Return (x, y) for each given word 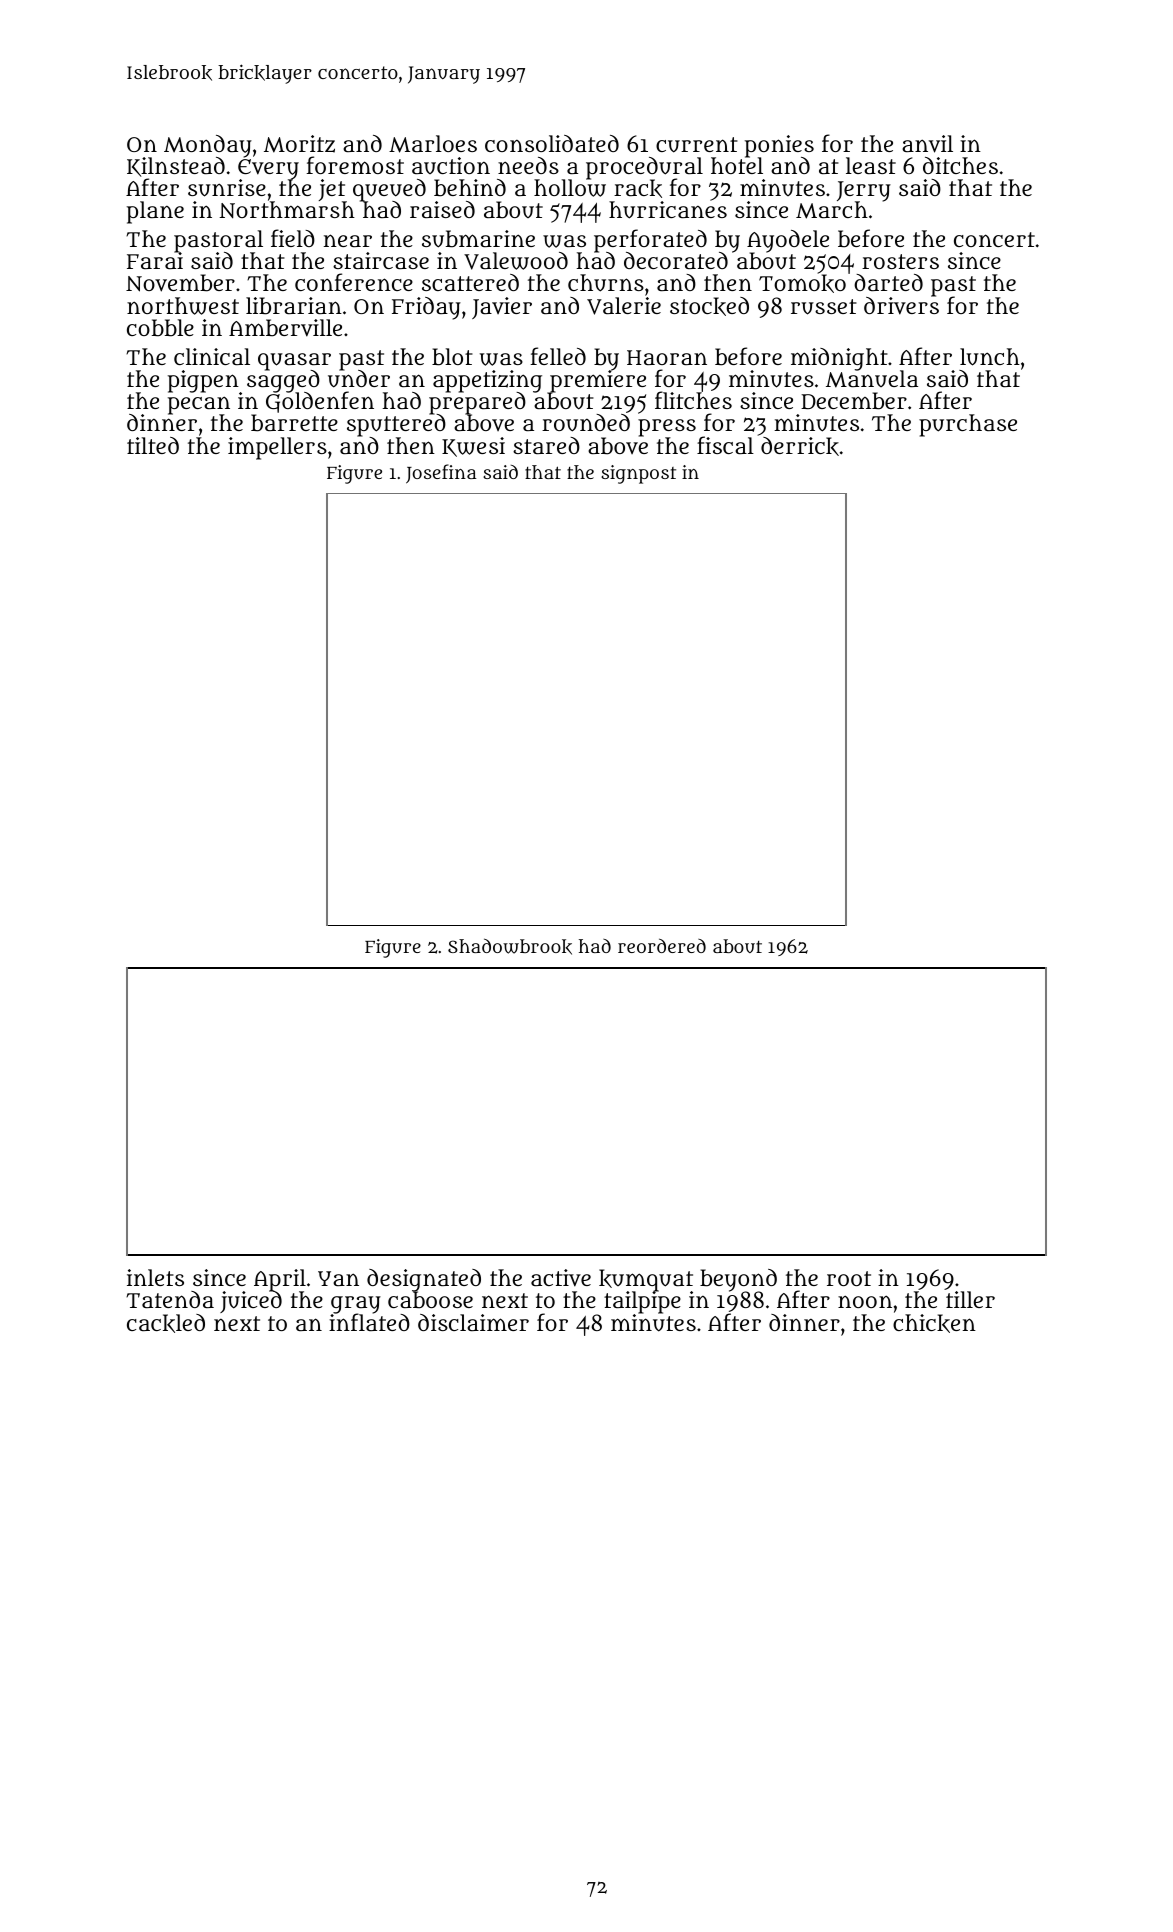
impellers (277, 448)
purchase (968, 425)
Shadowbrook (510, 946)
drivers (901, 306)
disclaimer (473, 1322)
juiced (251, 1302)
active (561, 1278)
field (293, 238)
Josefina (441, 474)
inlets (155, 1277)
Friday (426, 308)
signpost (638, 474)
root (849, 1278)
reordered (662, 945)
